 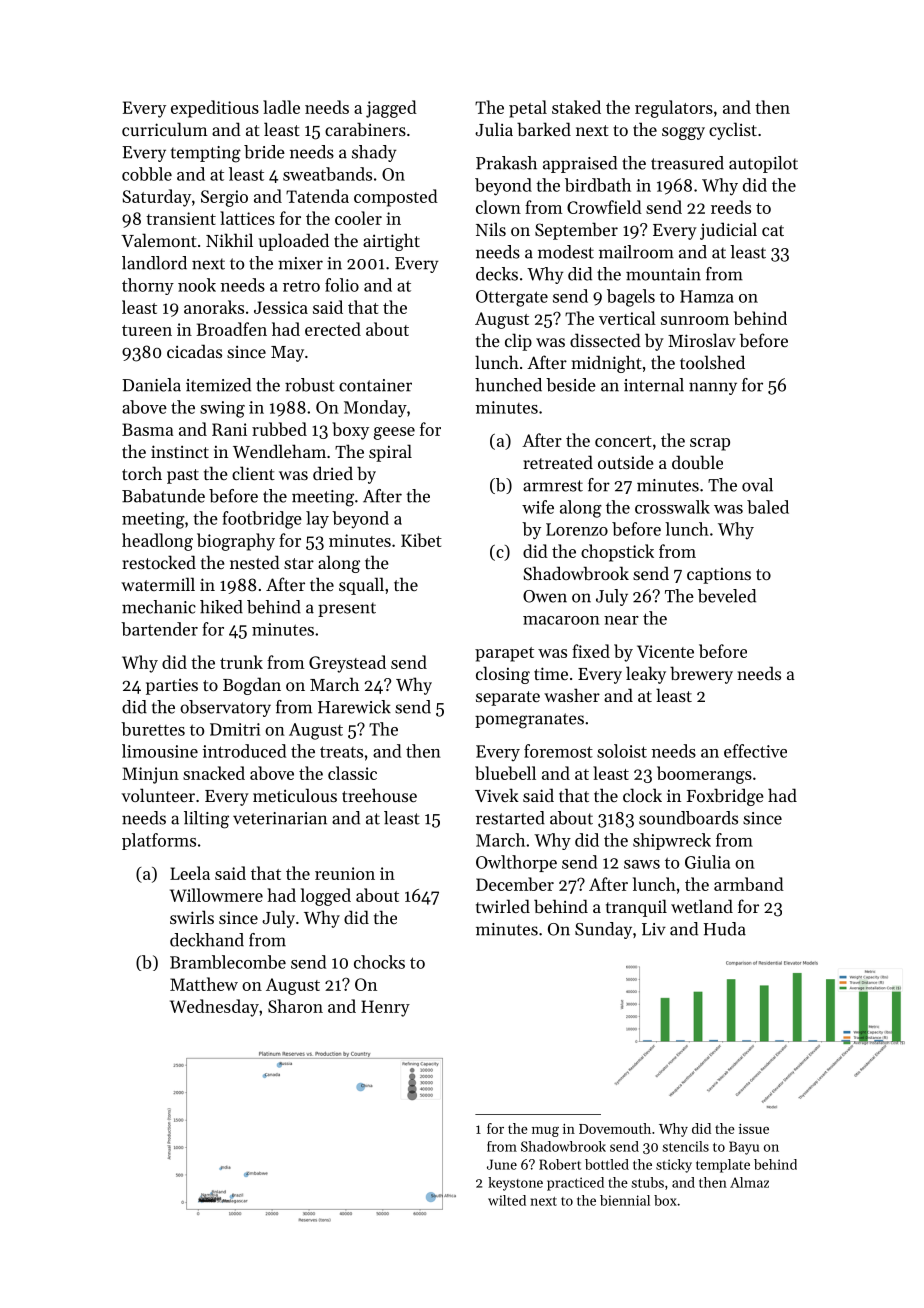 What do you see at coordinates (333, 473) in the image?
I see `dried` at bounding box center [333, 473].
